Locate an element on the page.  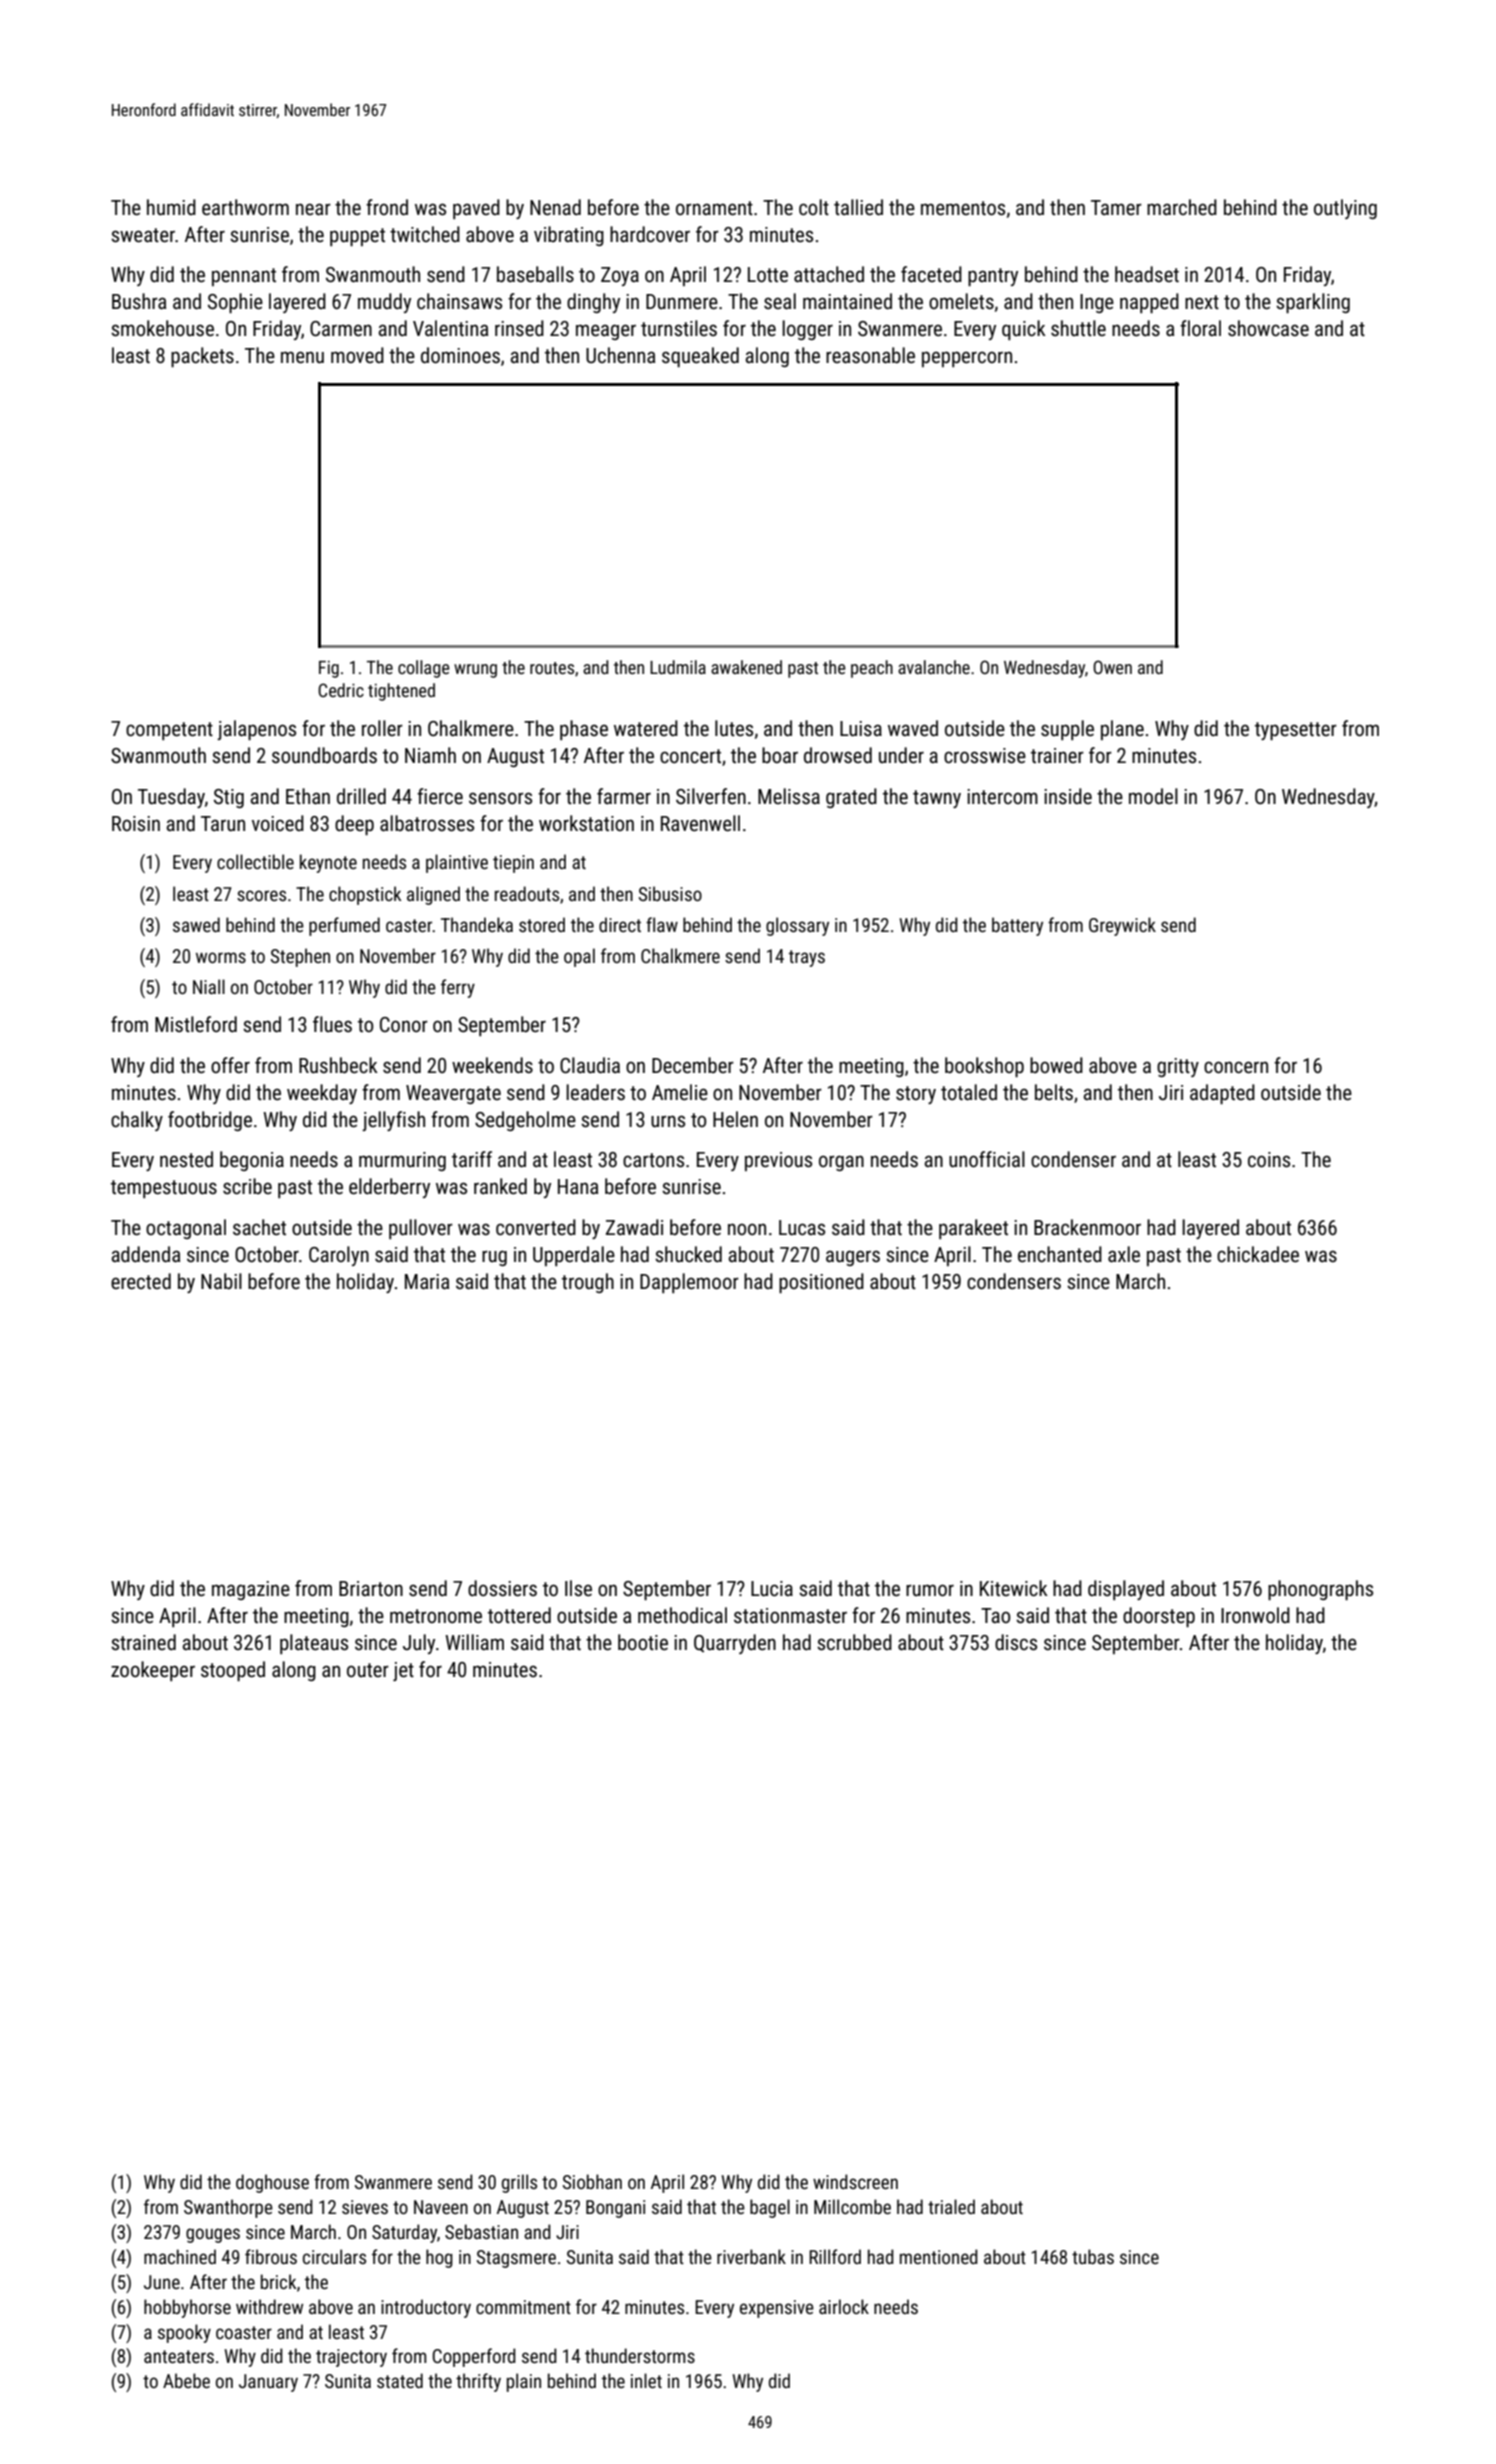
anteaters is located at coordinates (179, 2356).
